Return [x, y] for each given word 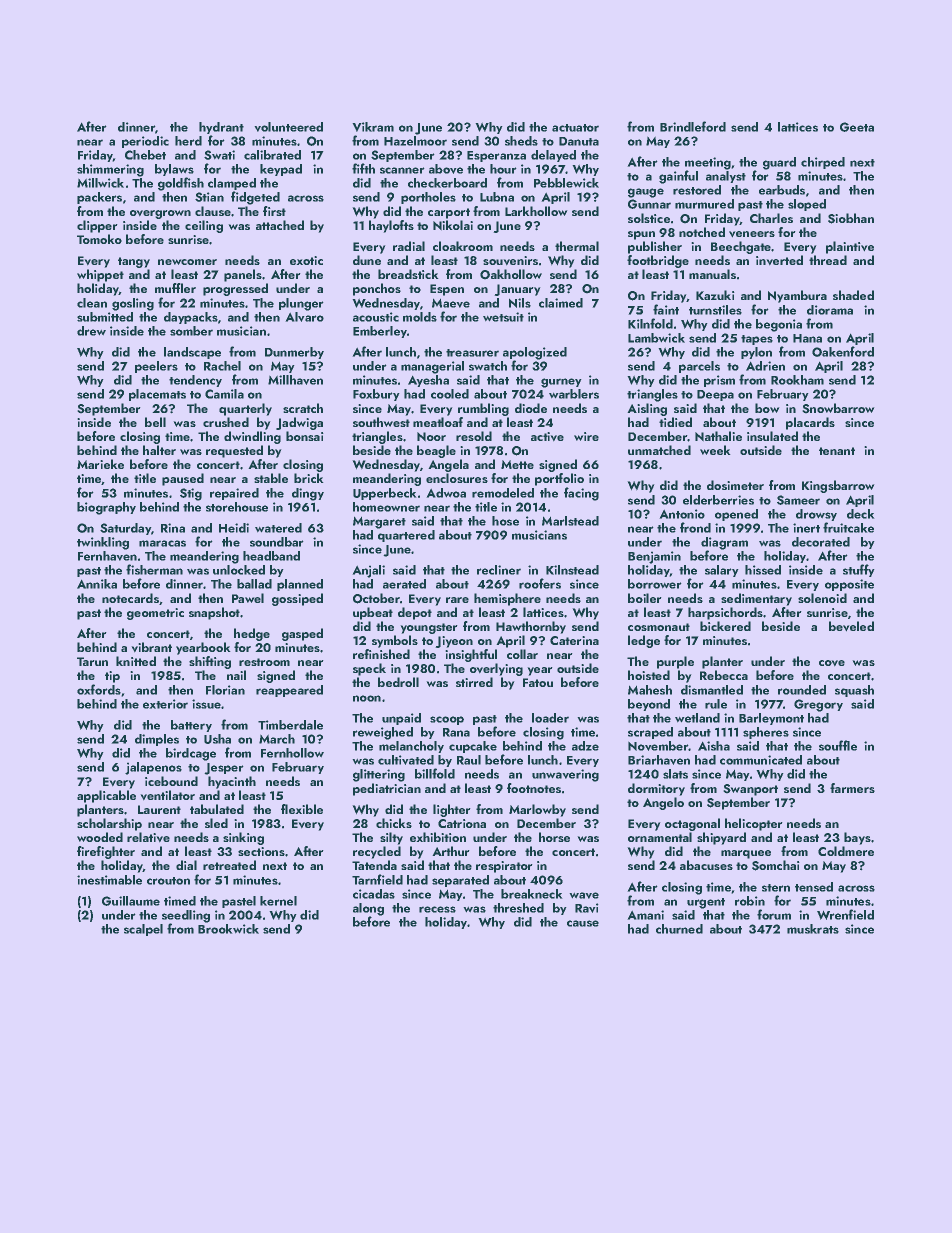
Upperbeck [385, 494]
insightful [471, 655]
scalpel [143, 930]
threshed [518, 908]
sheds [521, 141]
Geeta [857, 127]
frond [695, 527]
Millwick [100, 183]
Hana [807, 338]
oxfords [99, 689]
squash [854, 691]
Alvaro [304, 317]
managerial [432, 367]
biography [106, 508]
